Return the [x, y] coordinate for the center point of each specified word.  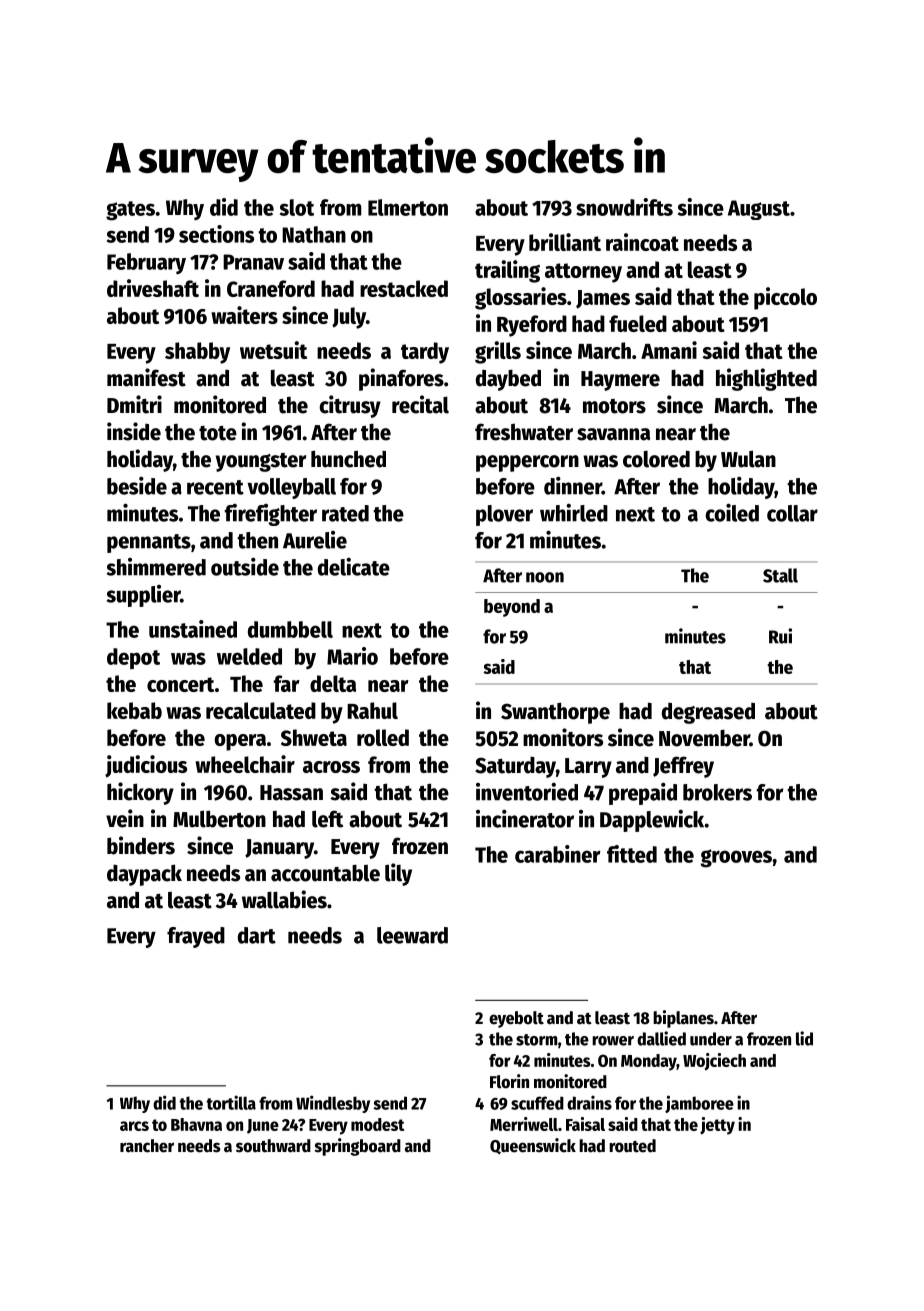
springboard [358, 1147]
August [759, 210]
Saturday [515, 767]
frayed [196, 937]
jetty [717, 1126]
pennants [149, 543]
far [287, 683]
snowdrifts [624, 207]
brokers [717, 792]
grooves [736, 858]
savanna [613, 434]
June [263, 1126]
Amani [669, 350]
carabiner [558, 854]
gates [130, 211]
